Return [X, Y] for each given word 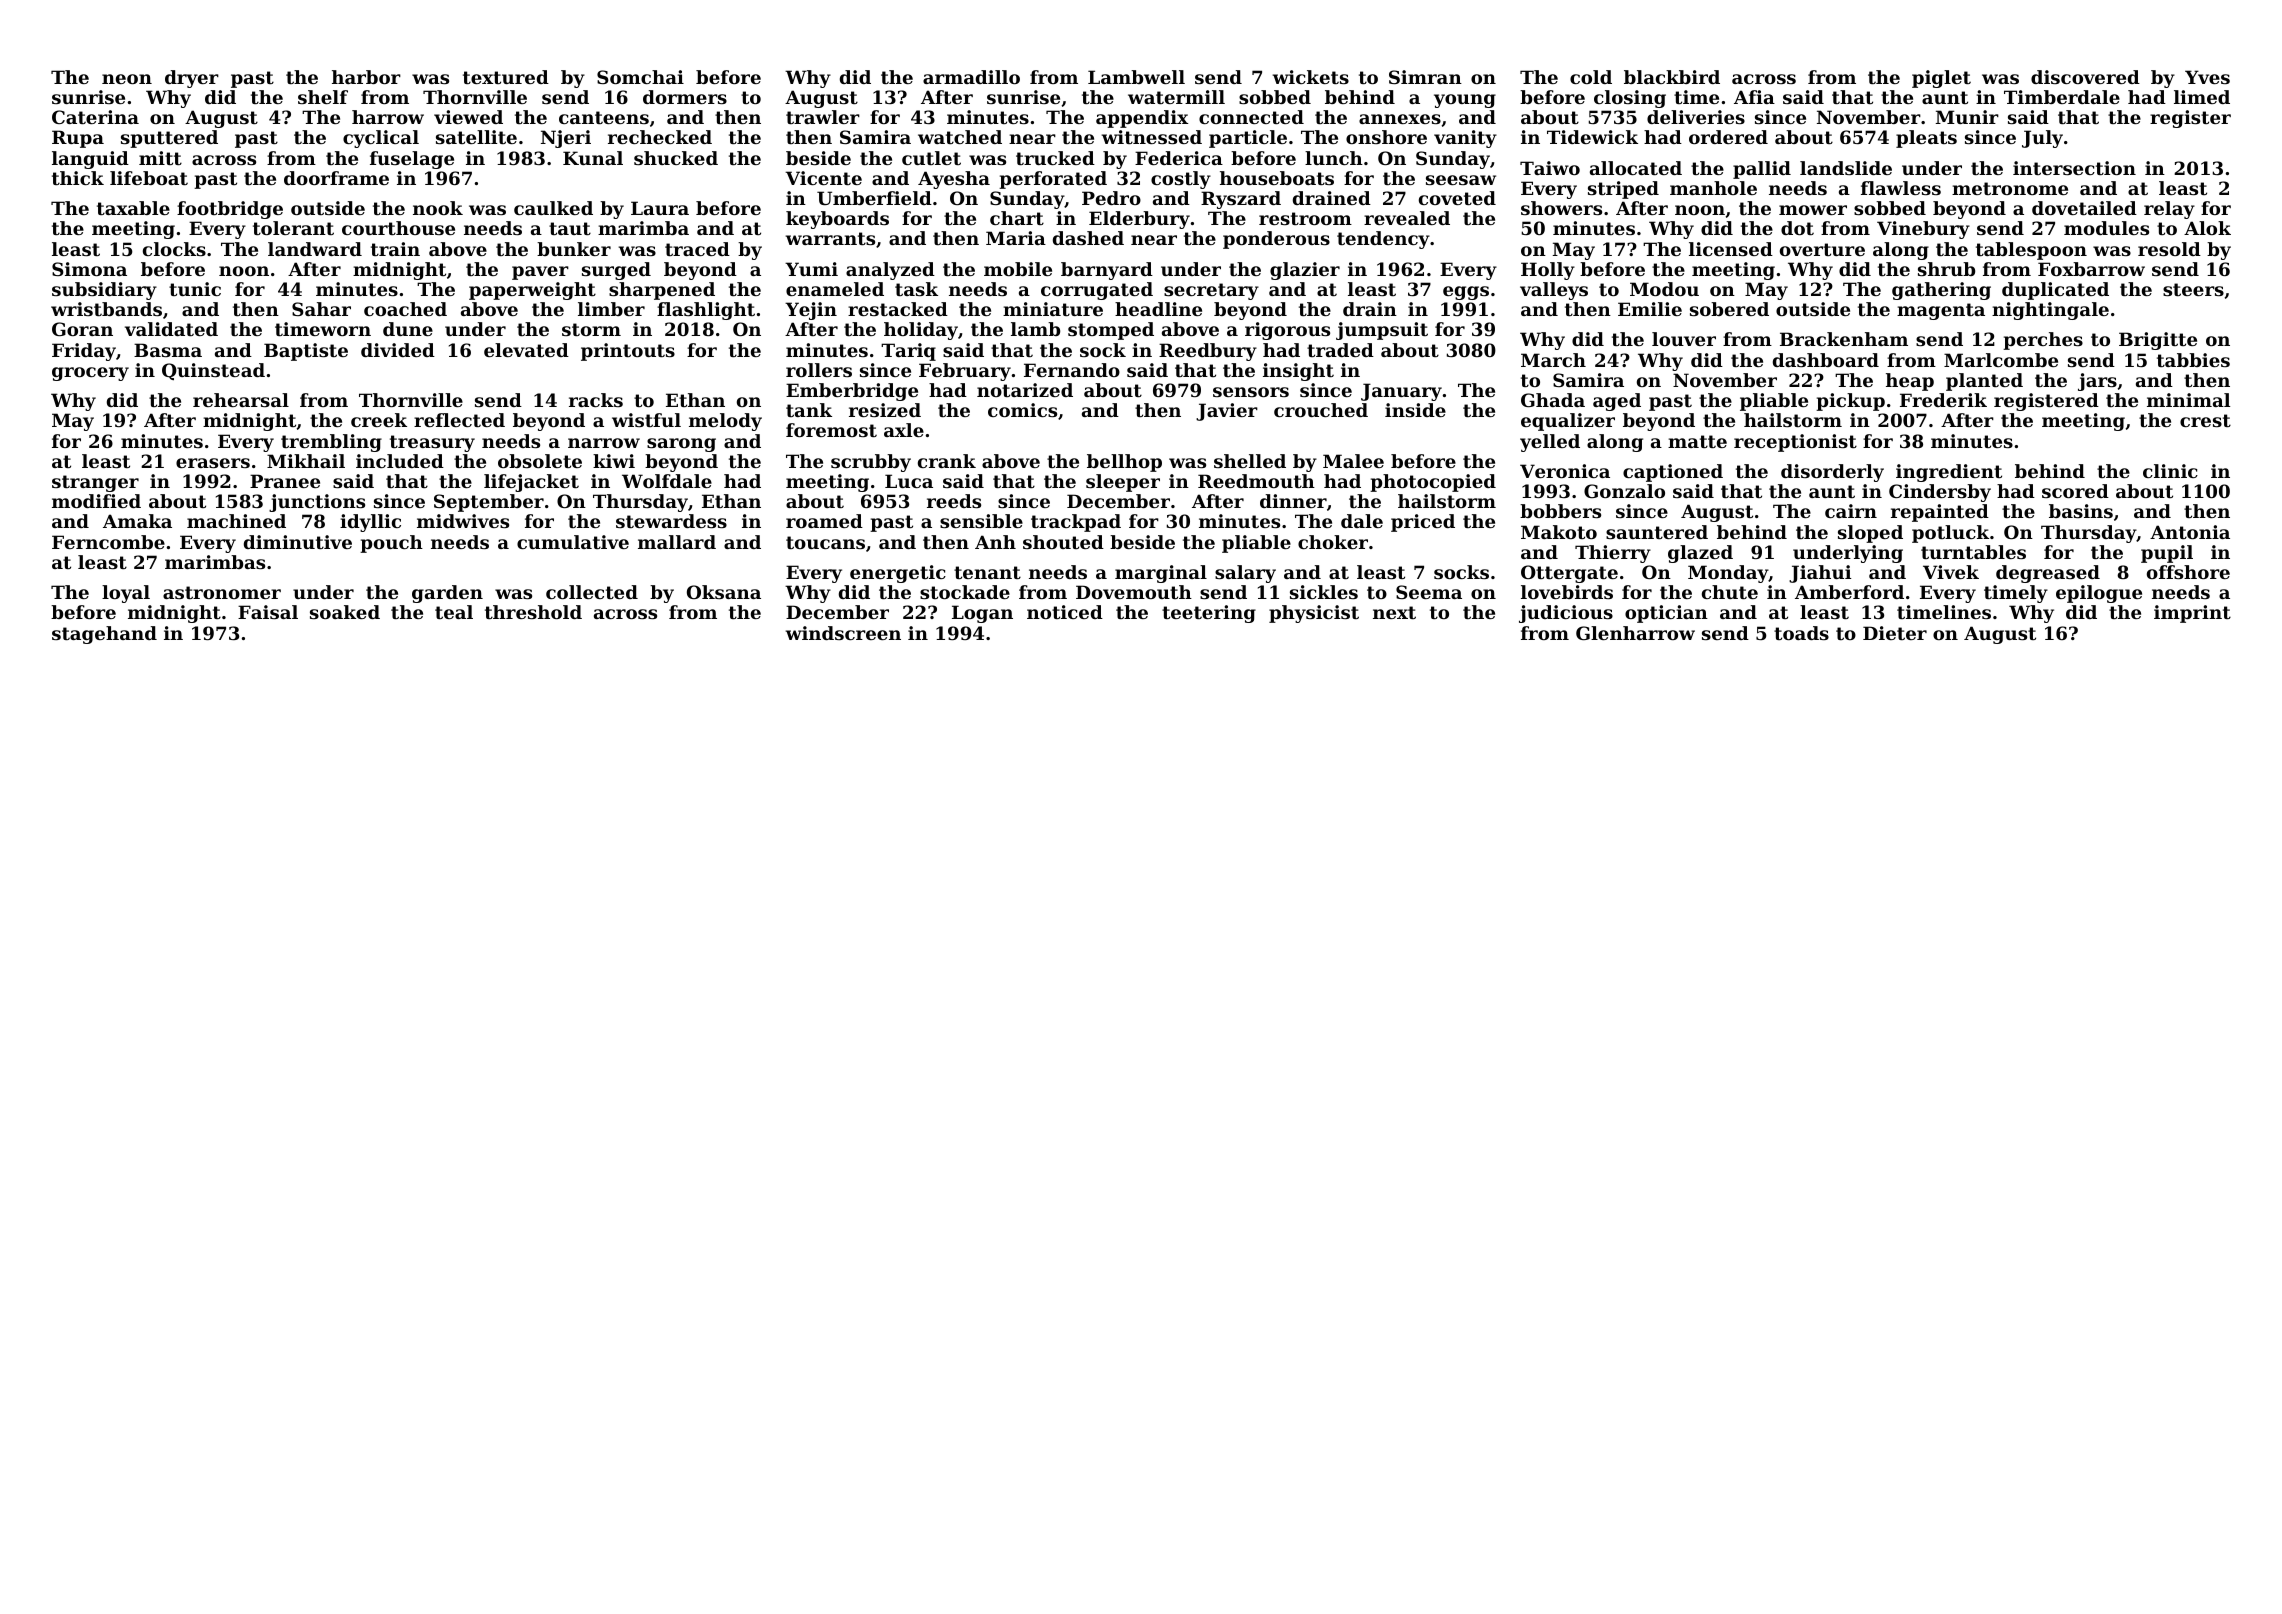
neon [127, 79]
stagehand [104, 635]
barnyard [1107, 271]
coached [405, 309]
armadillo [971, 77]
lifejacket [531, 483]
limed [2202, 97]
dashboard [1826, 360]
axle [904, 430]
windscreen [843, 633]
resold [2169, 249]
